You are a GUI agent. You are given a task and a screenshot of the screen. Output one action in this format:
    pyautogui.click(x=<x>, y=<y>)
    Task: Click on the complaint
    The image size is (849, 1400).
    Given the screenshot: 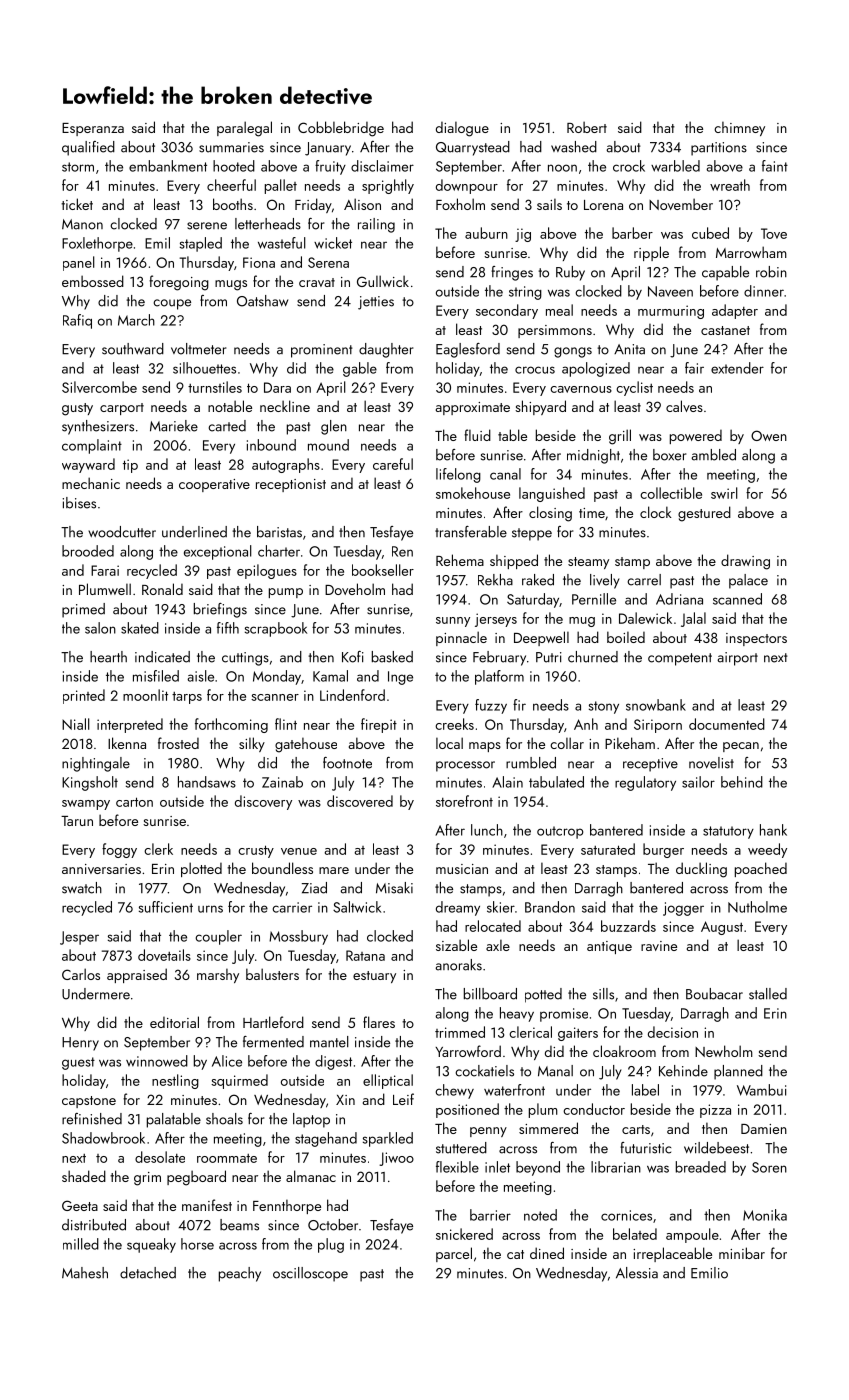 What is the action you would take?
    pyautogui.click(x=92, y=446)
